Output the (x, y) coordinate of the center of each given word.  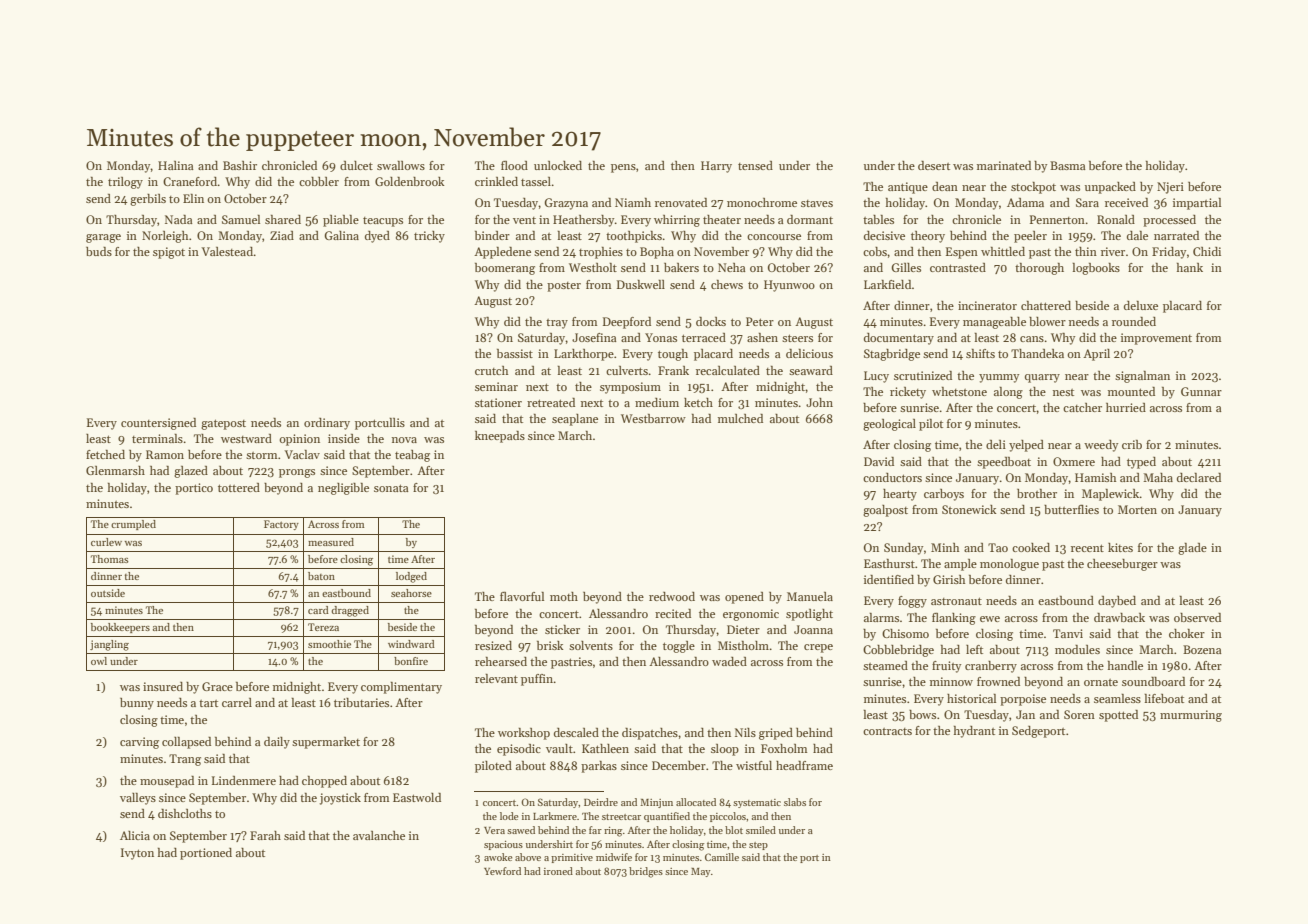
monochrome (762, 202)
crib (1132, 444)
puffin (537, 680)
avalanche (379, 835)
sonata (391, 488)
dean (945, 186)
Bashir (240, 165)
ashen (762, 337)
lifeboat (1164, 698)
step (758, 846)
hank (1190, 267)
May (701, 872)
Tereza (323, 627)
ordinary (327, 424)
